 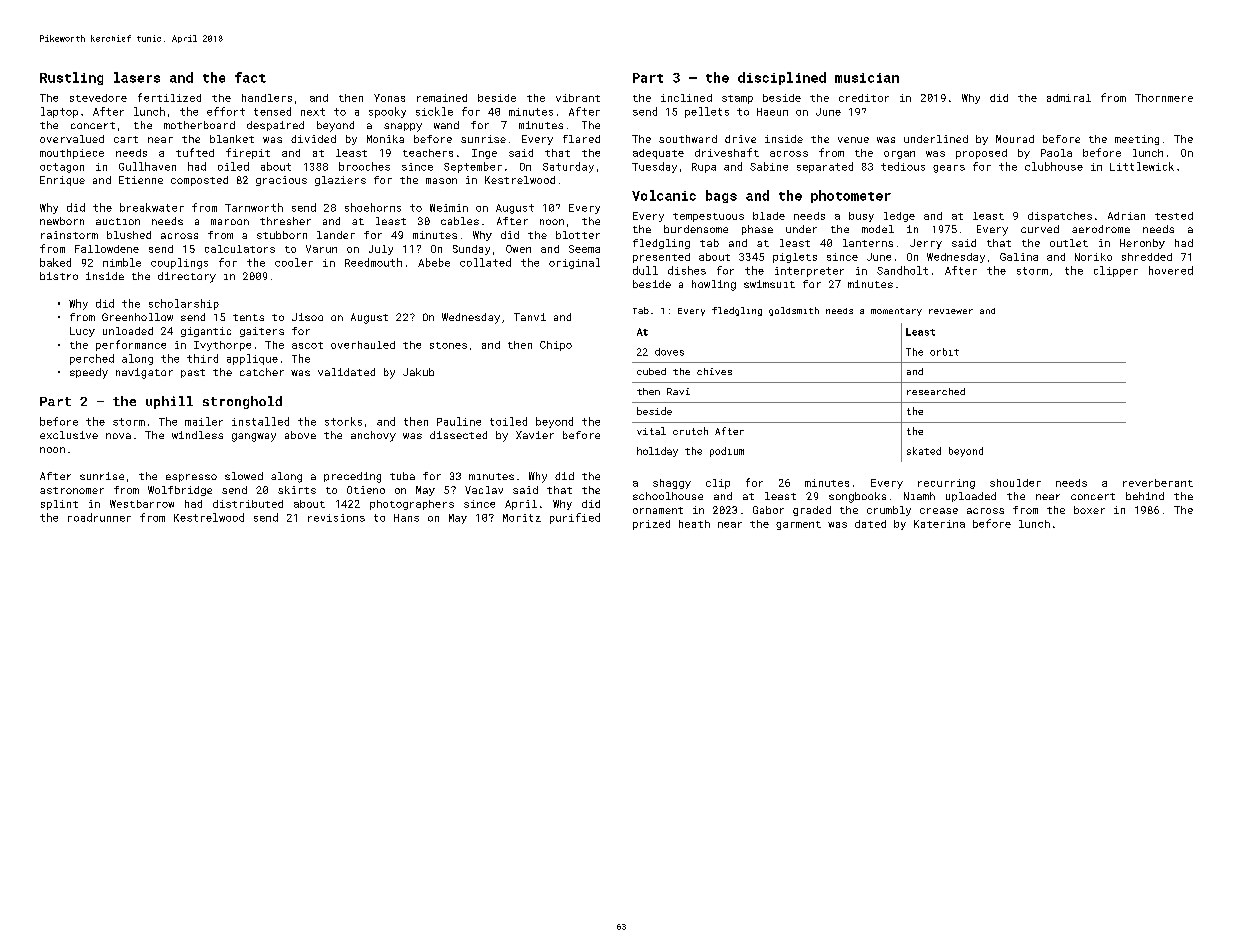 I want to click on performance, so click(x=131, y=345).
